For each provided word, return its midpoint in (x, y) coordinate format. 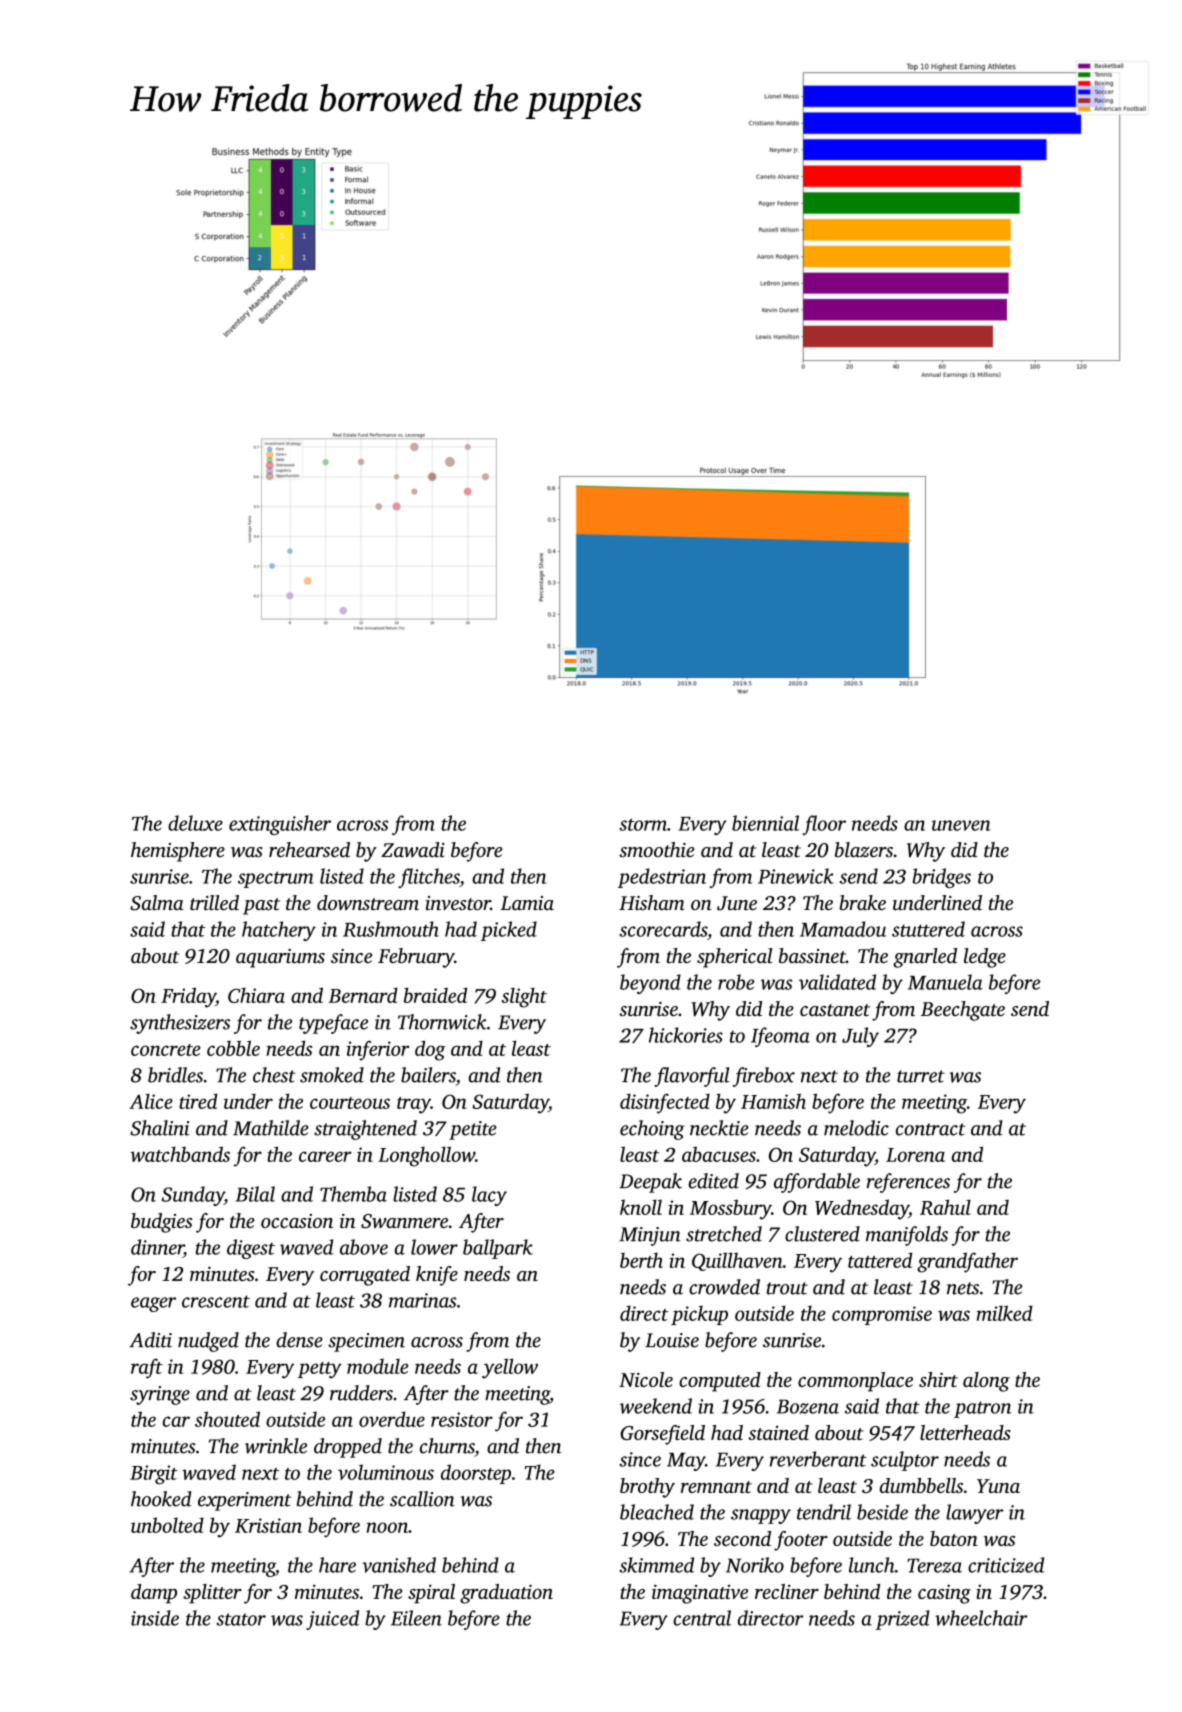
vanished (399, 1565)
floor (824, 825)
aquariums (280, 958)
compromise (882, 1315)
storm (643, 824)
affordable (817, 1183)
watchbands (180, 1154)
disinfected (665, 1103)
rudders (361, 1393)
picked (509, 931)
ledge (985, 958)
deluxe (195, 823)
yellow (510, 1368)
